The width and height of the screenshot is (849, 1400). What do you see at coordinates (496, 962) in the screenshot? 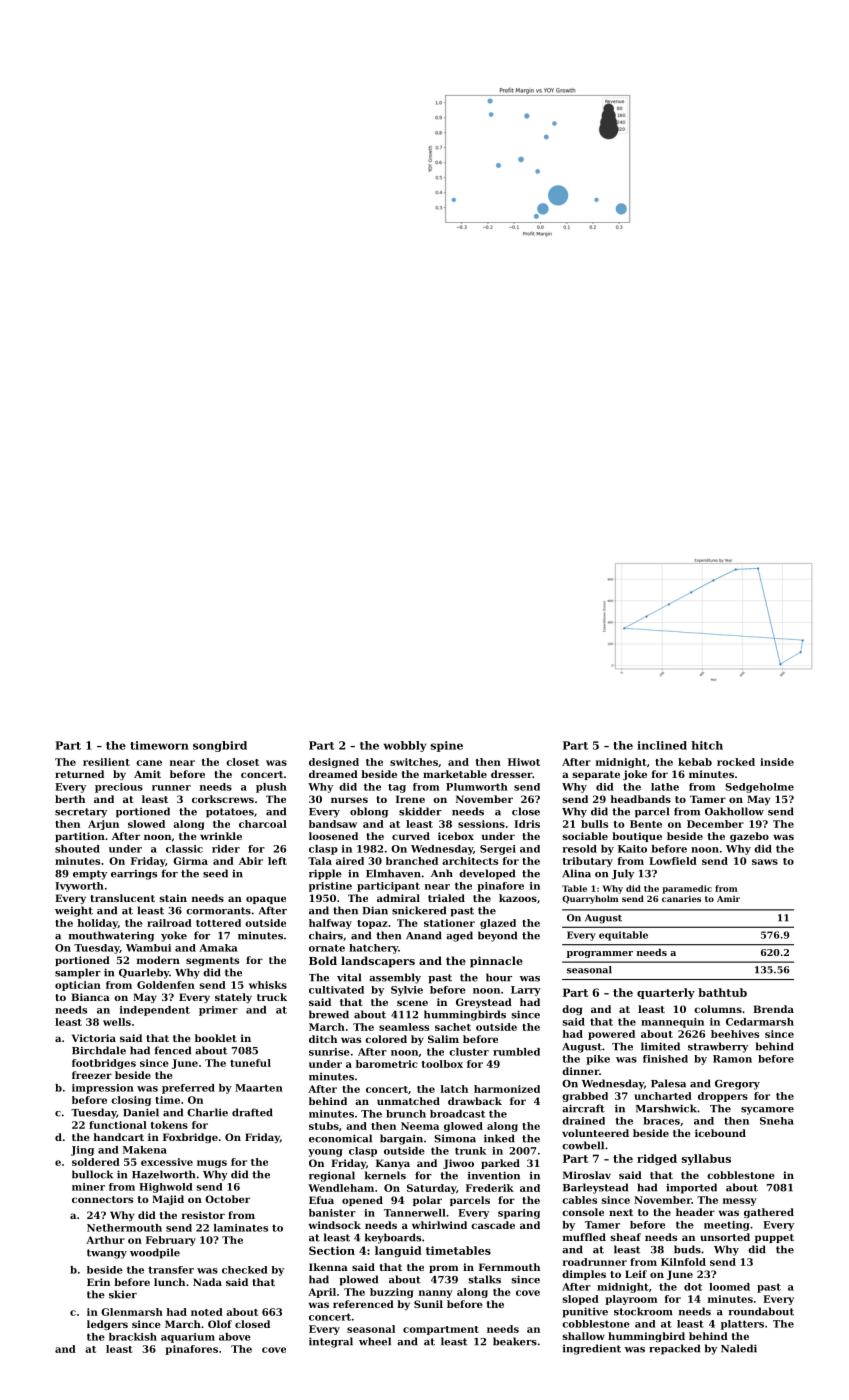
I see `pinnacle` at bounding box center [496, 962].
